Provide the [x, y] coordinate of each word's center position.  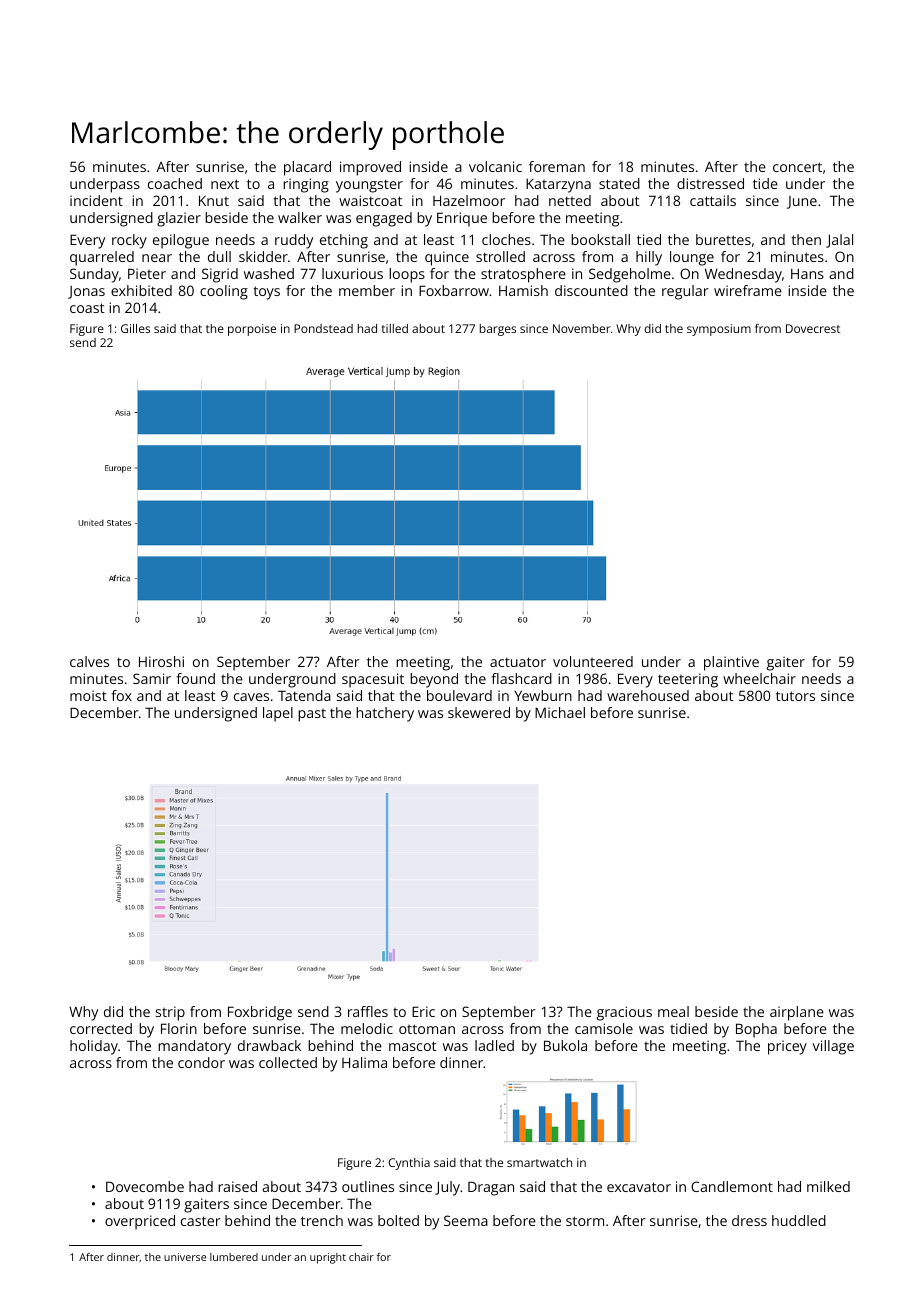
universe [185, 1257]
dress [749, 1220]
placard [307, 168]
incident [96, 200]
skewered [479, 712]
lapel [278, 714]
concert [797, 167]
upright [328, 1258]
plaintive [731, 663]
